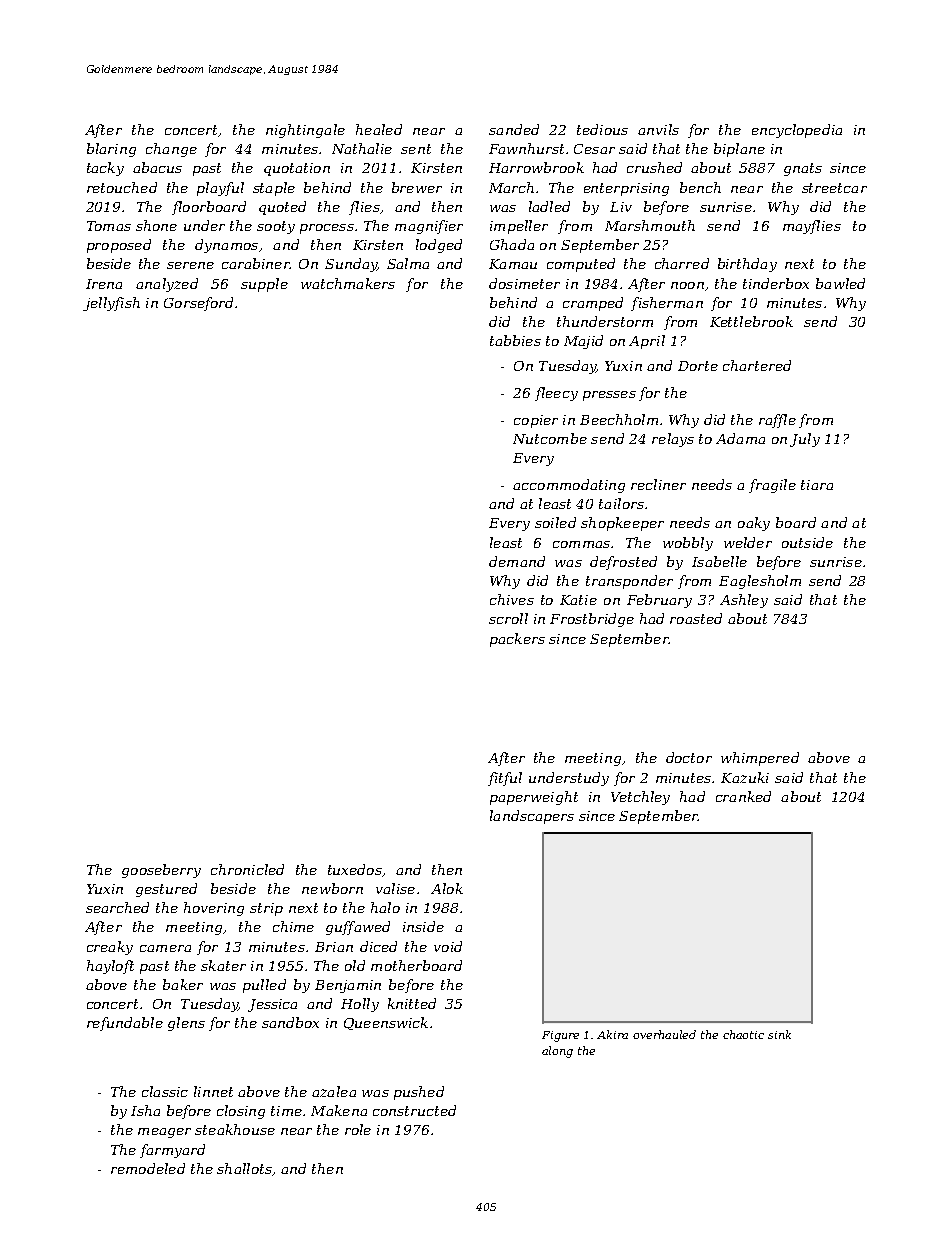 This page has width=952, height=1233. I want to click on blaring, so click(111, 150).
